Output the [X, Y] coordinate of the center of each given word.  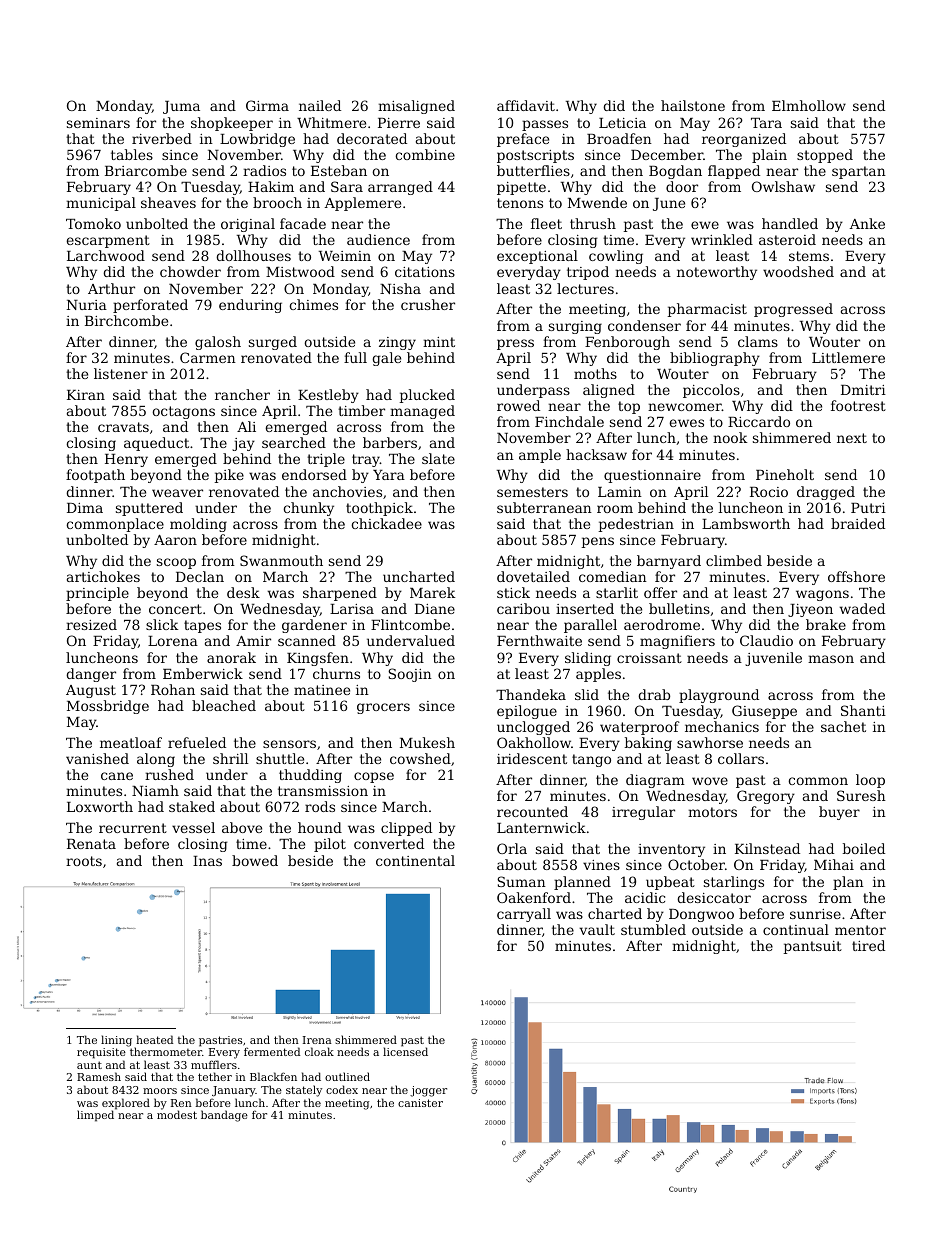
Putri [868, 508]
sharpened [340, 594]
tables [132, 154]
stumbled [653, 929]
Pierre [399, 123]
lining [116, 1041]
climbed [734, 560]
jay [243, 444]
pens [598, 542]
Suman [521, 881]
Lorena [173, 641]
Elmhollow [809, 105]
